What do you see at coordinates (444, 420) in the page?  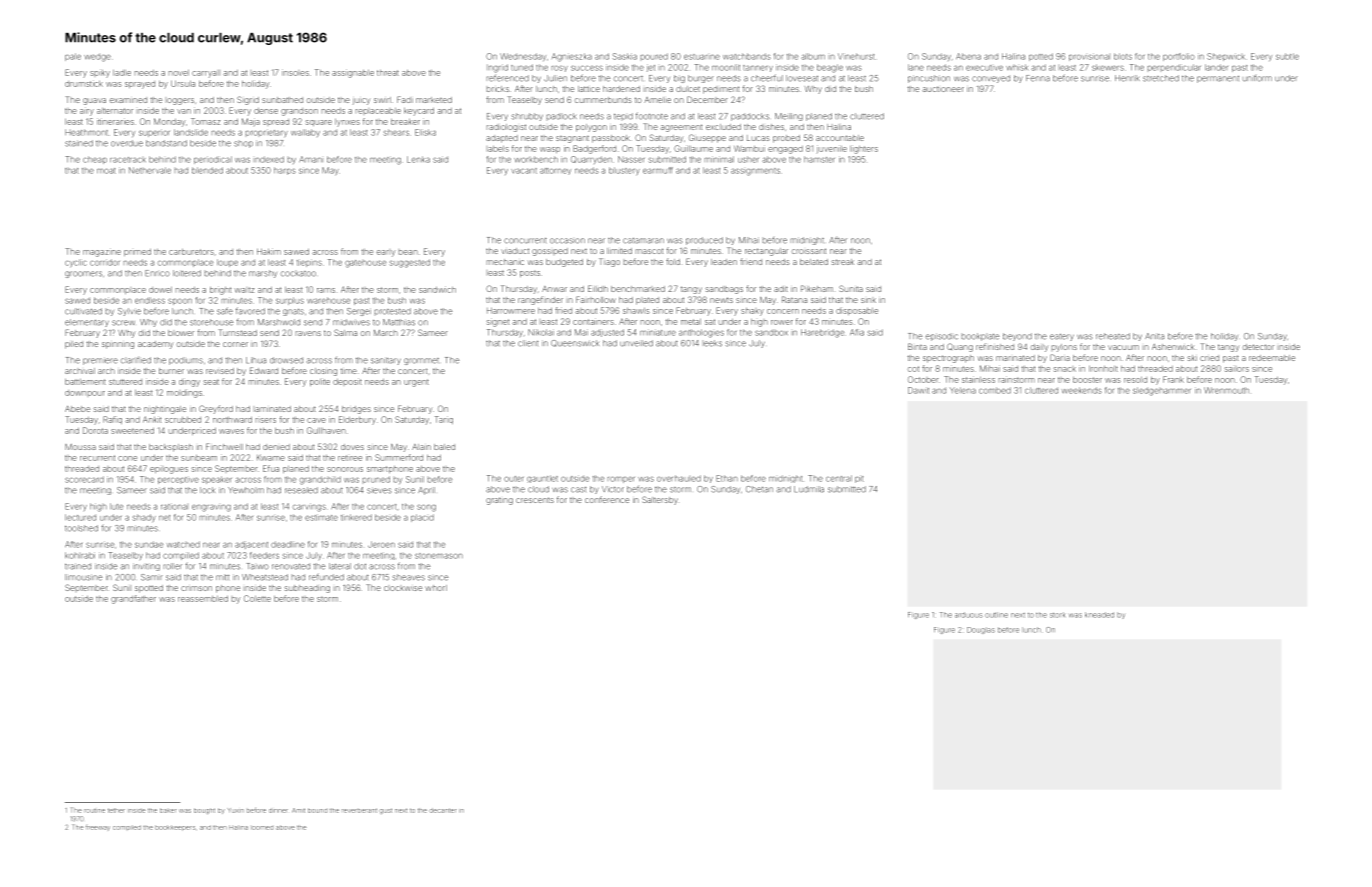 I see `Tariq` at bounding box center [444, 420].
